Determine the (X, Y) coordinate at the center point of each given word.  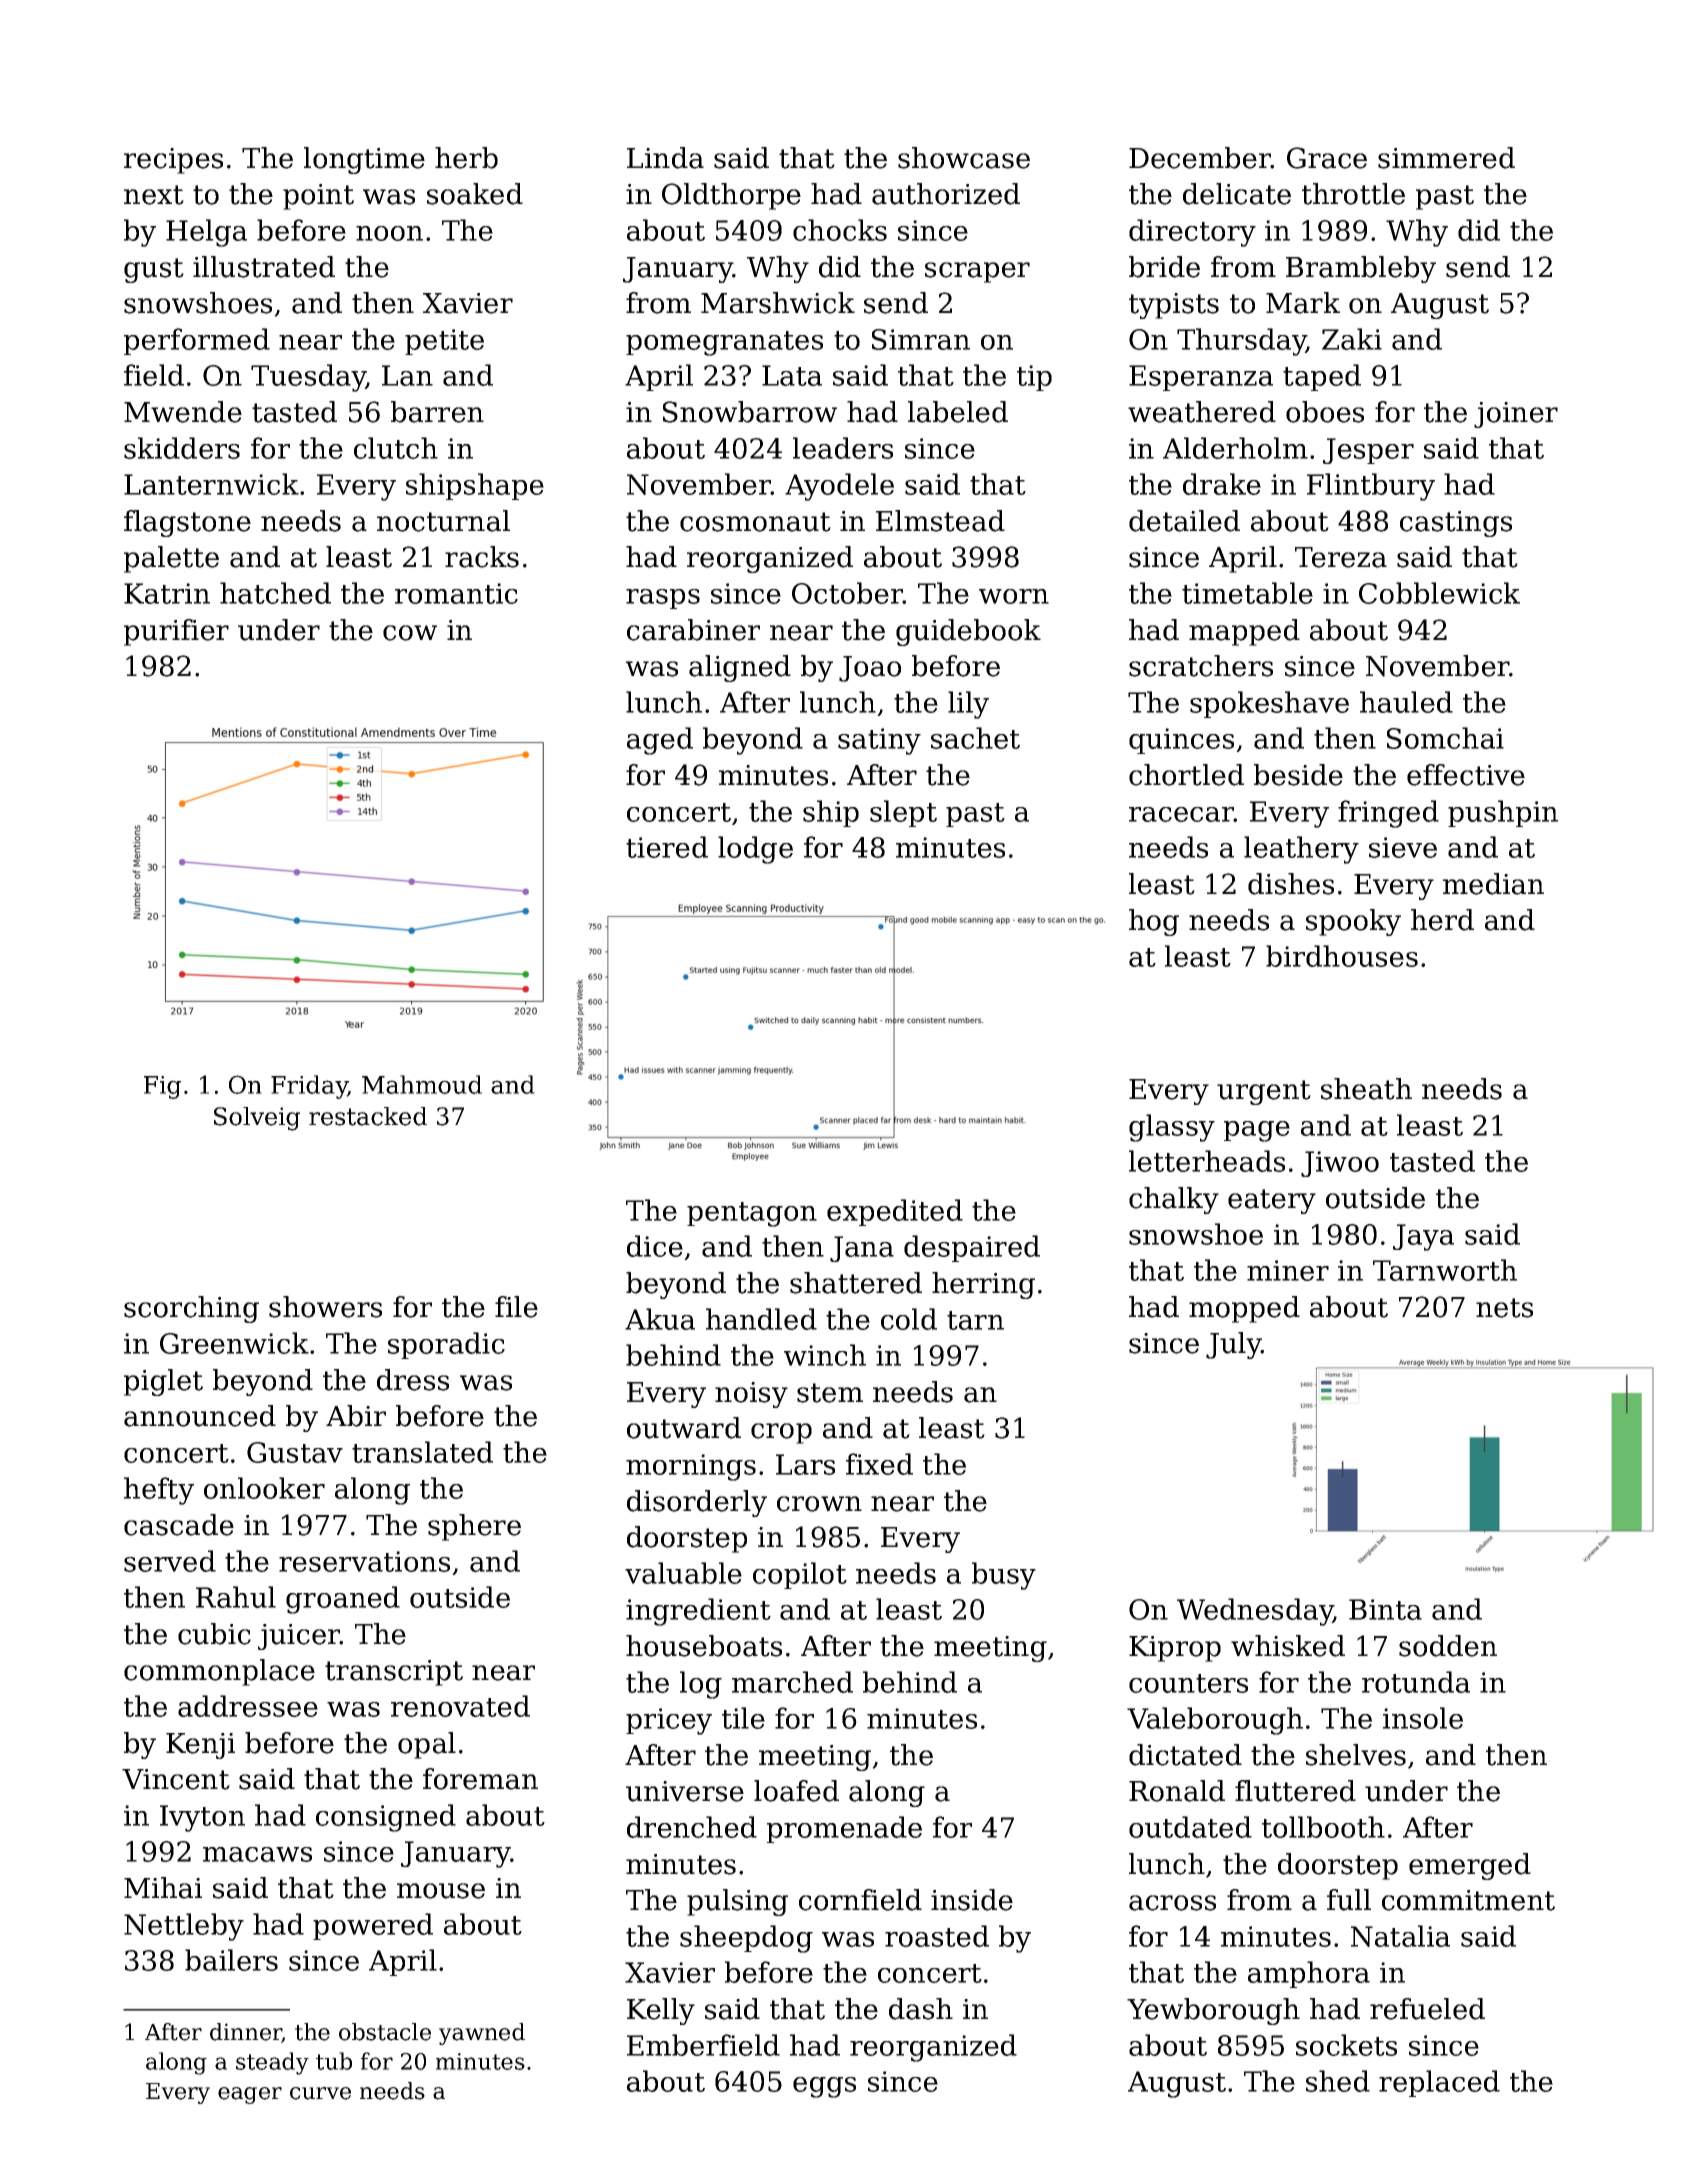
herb (466, 158)
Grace (1327, 158)
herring (983, 1285)
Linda (665, 158)
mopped (1244, 1309)
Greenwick (234, 1343)
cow (410, 633)
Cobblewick (1439, 593)
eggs (824, 2087)
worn (1014, 596)
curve (320, 2093)
